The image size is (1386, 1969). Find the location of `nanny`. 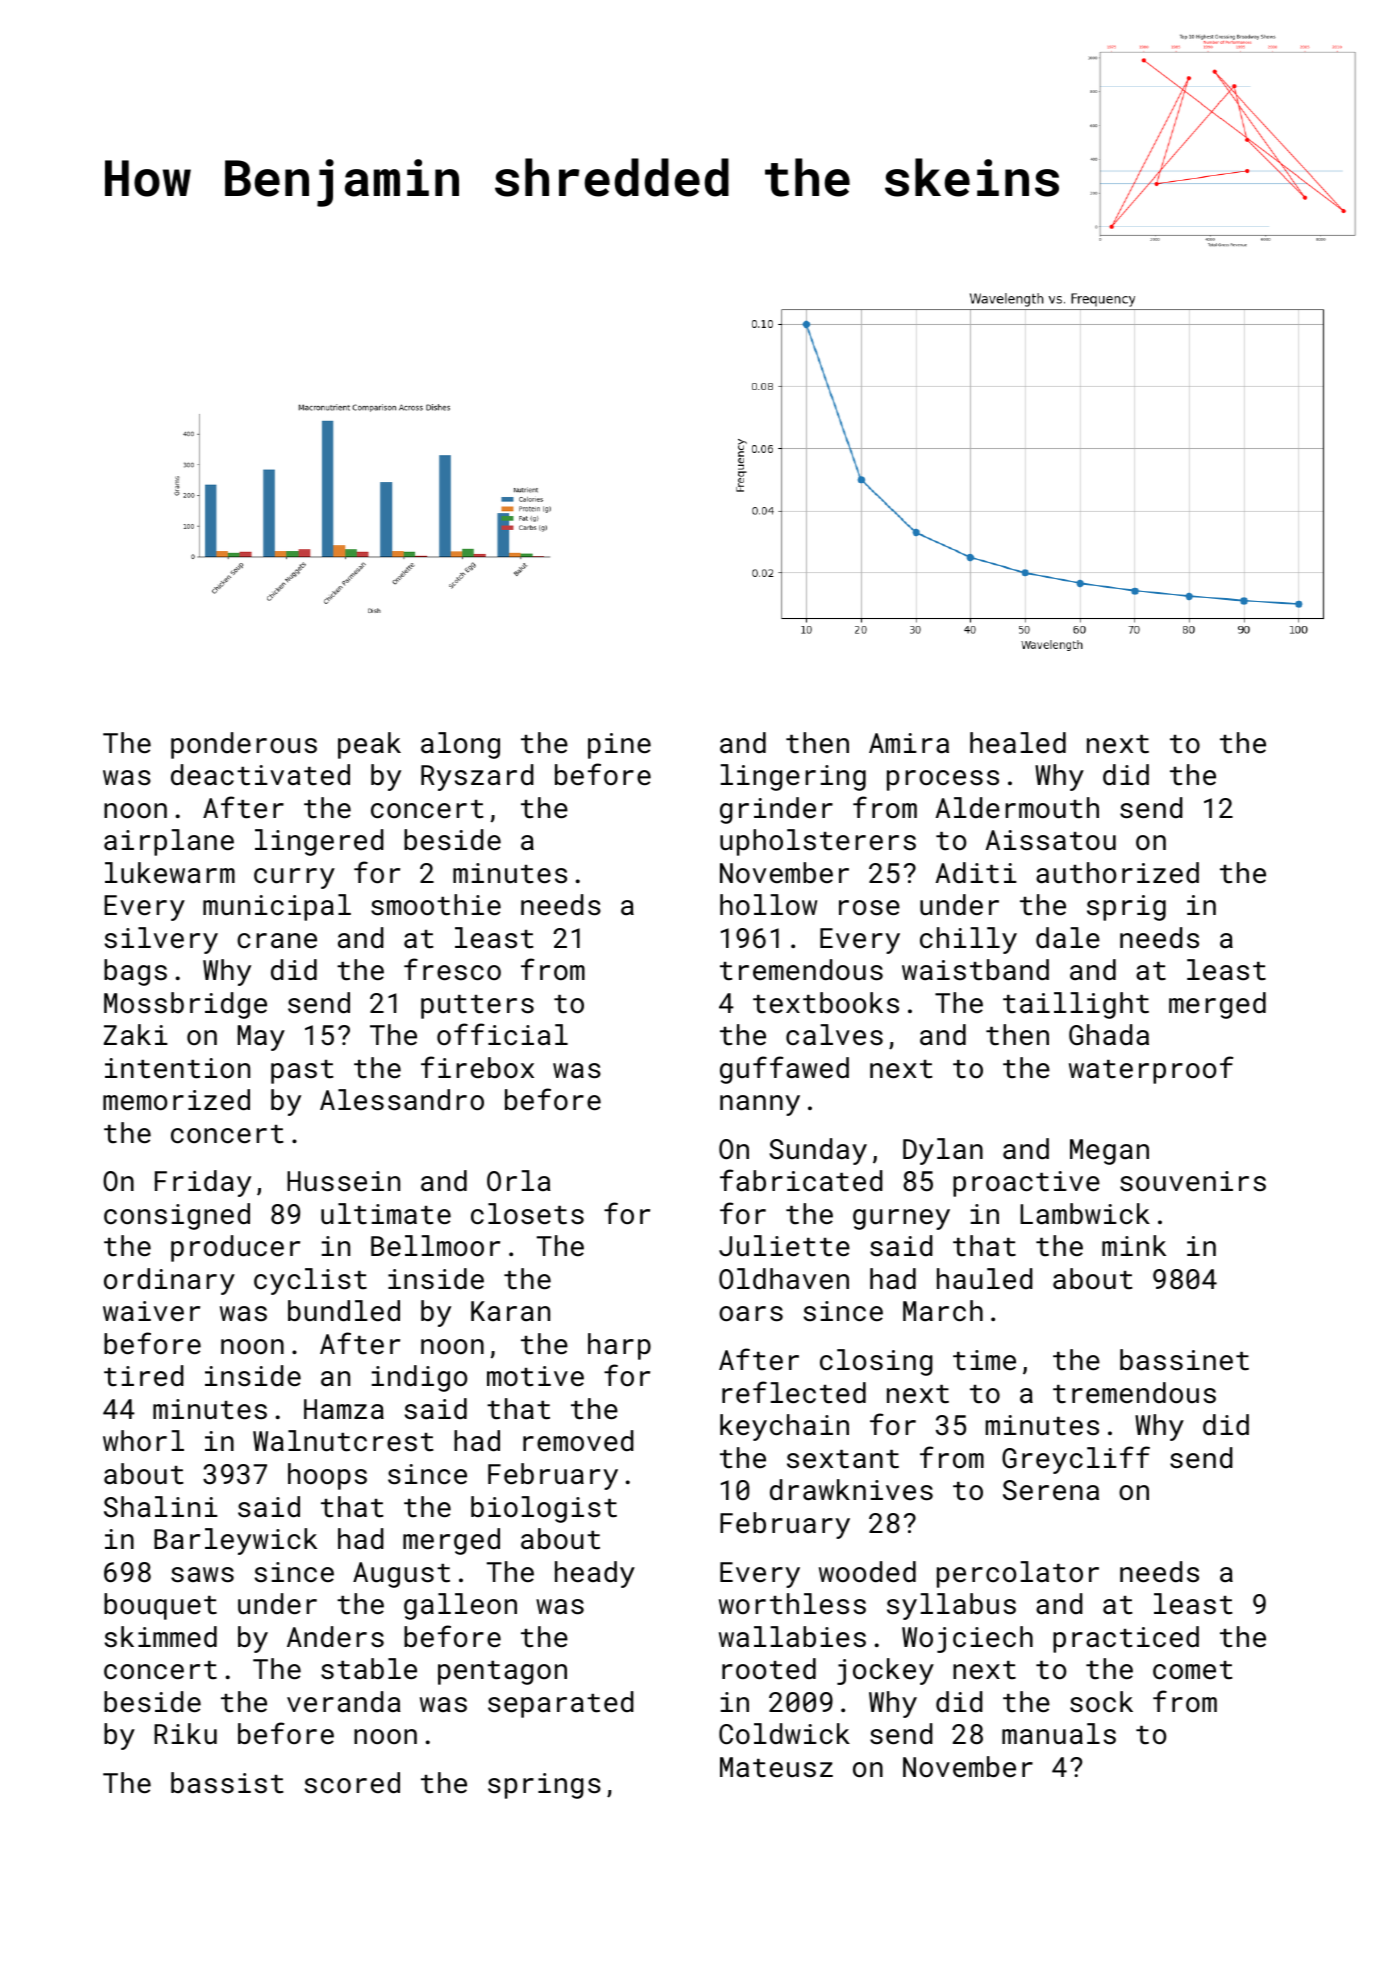

nanny is located at coordinates (760, 1105).
